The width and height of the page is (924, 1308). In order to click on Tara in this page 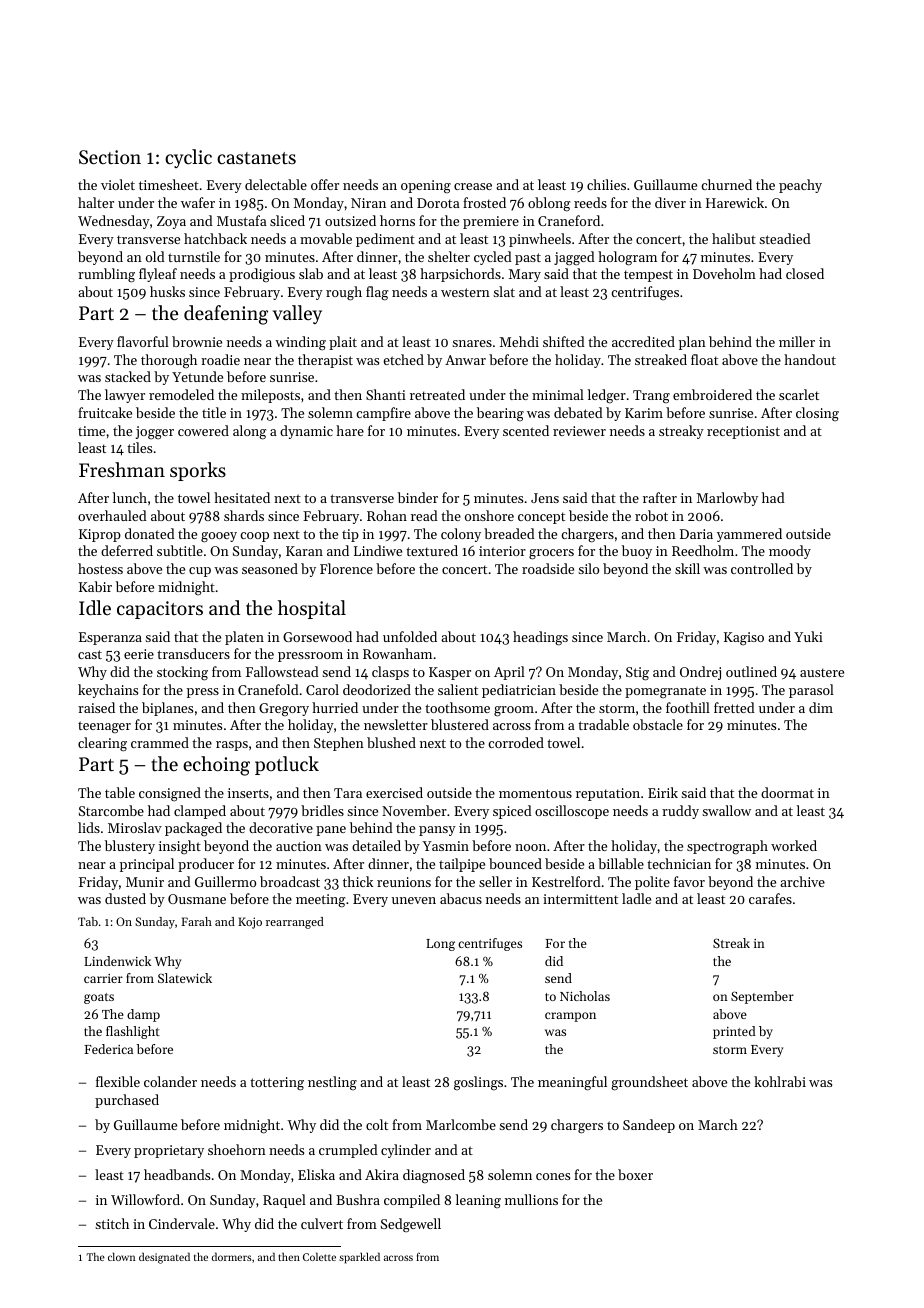, I will do `click(348, 793)`.
